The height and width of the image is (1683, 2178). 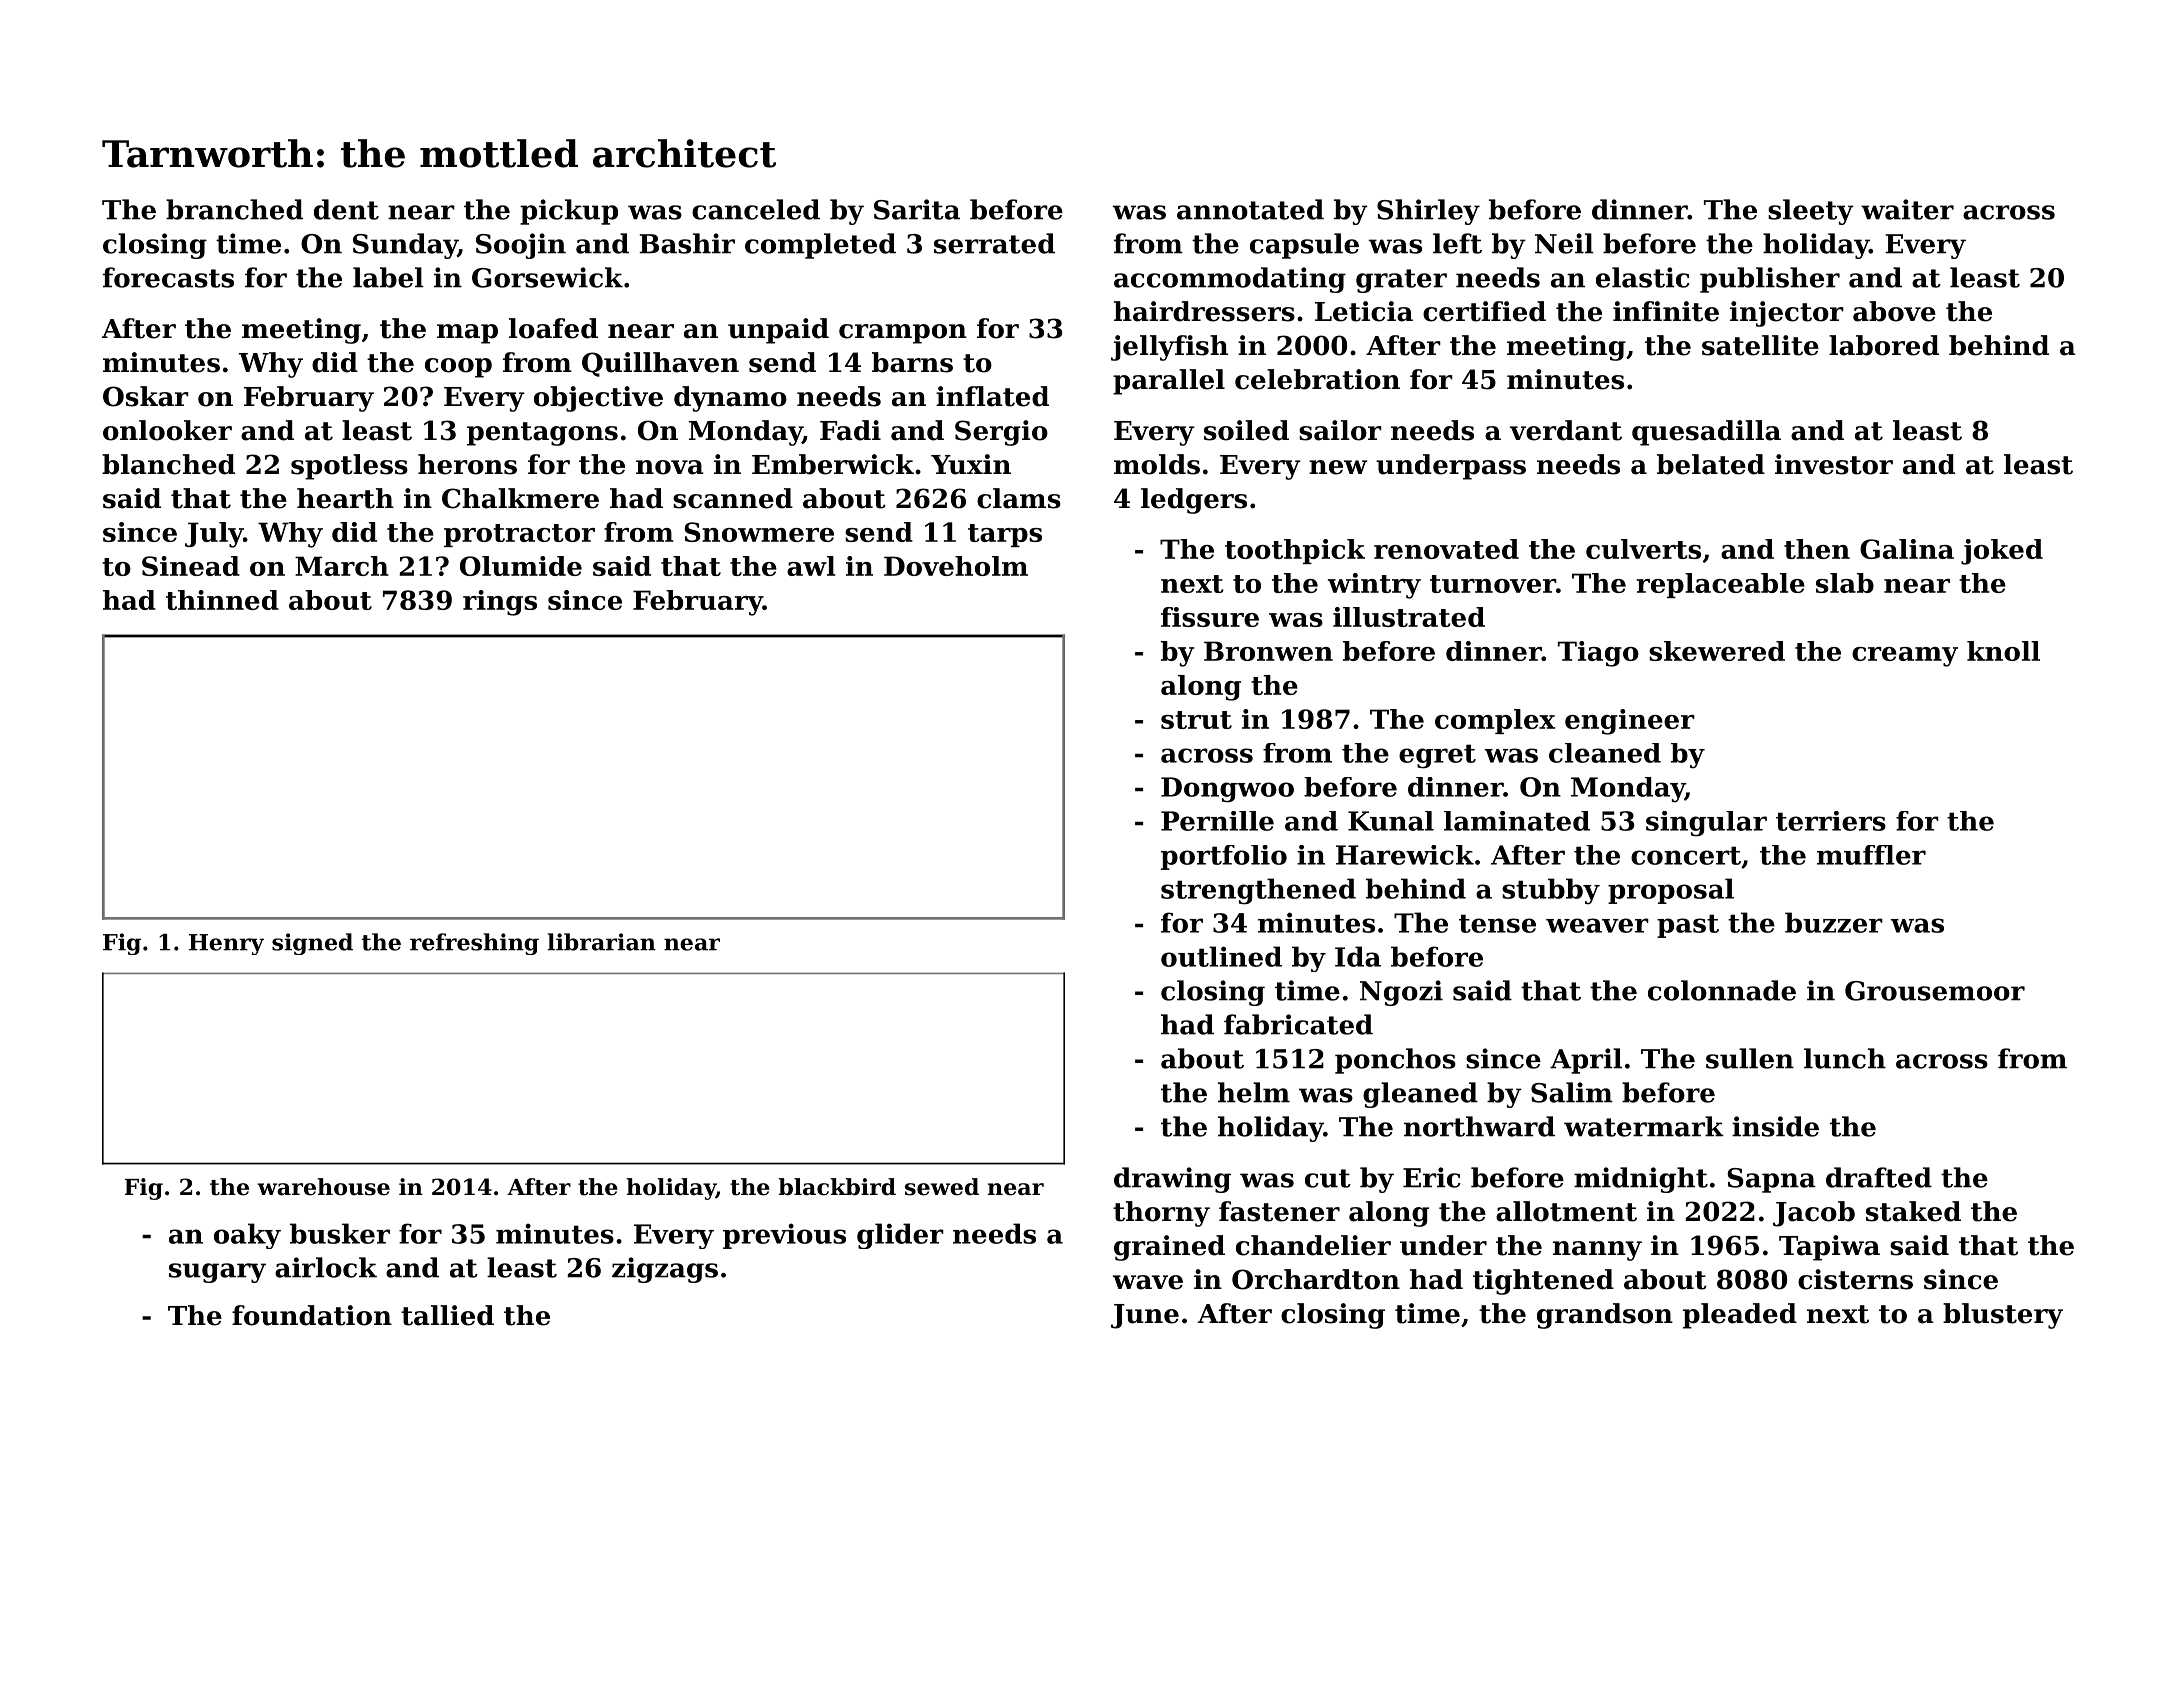 I want to click on Henry, so click(x=226, y=944).
